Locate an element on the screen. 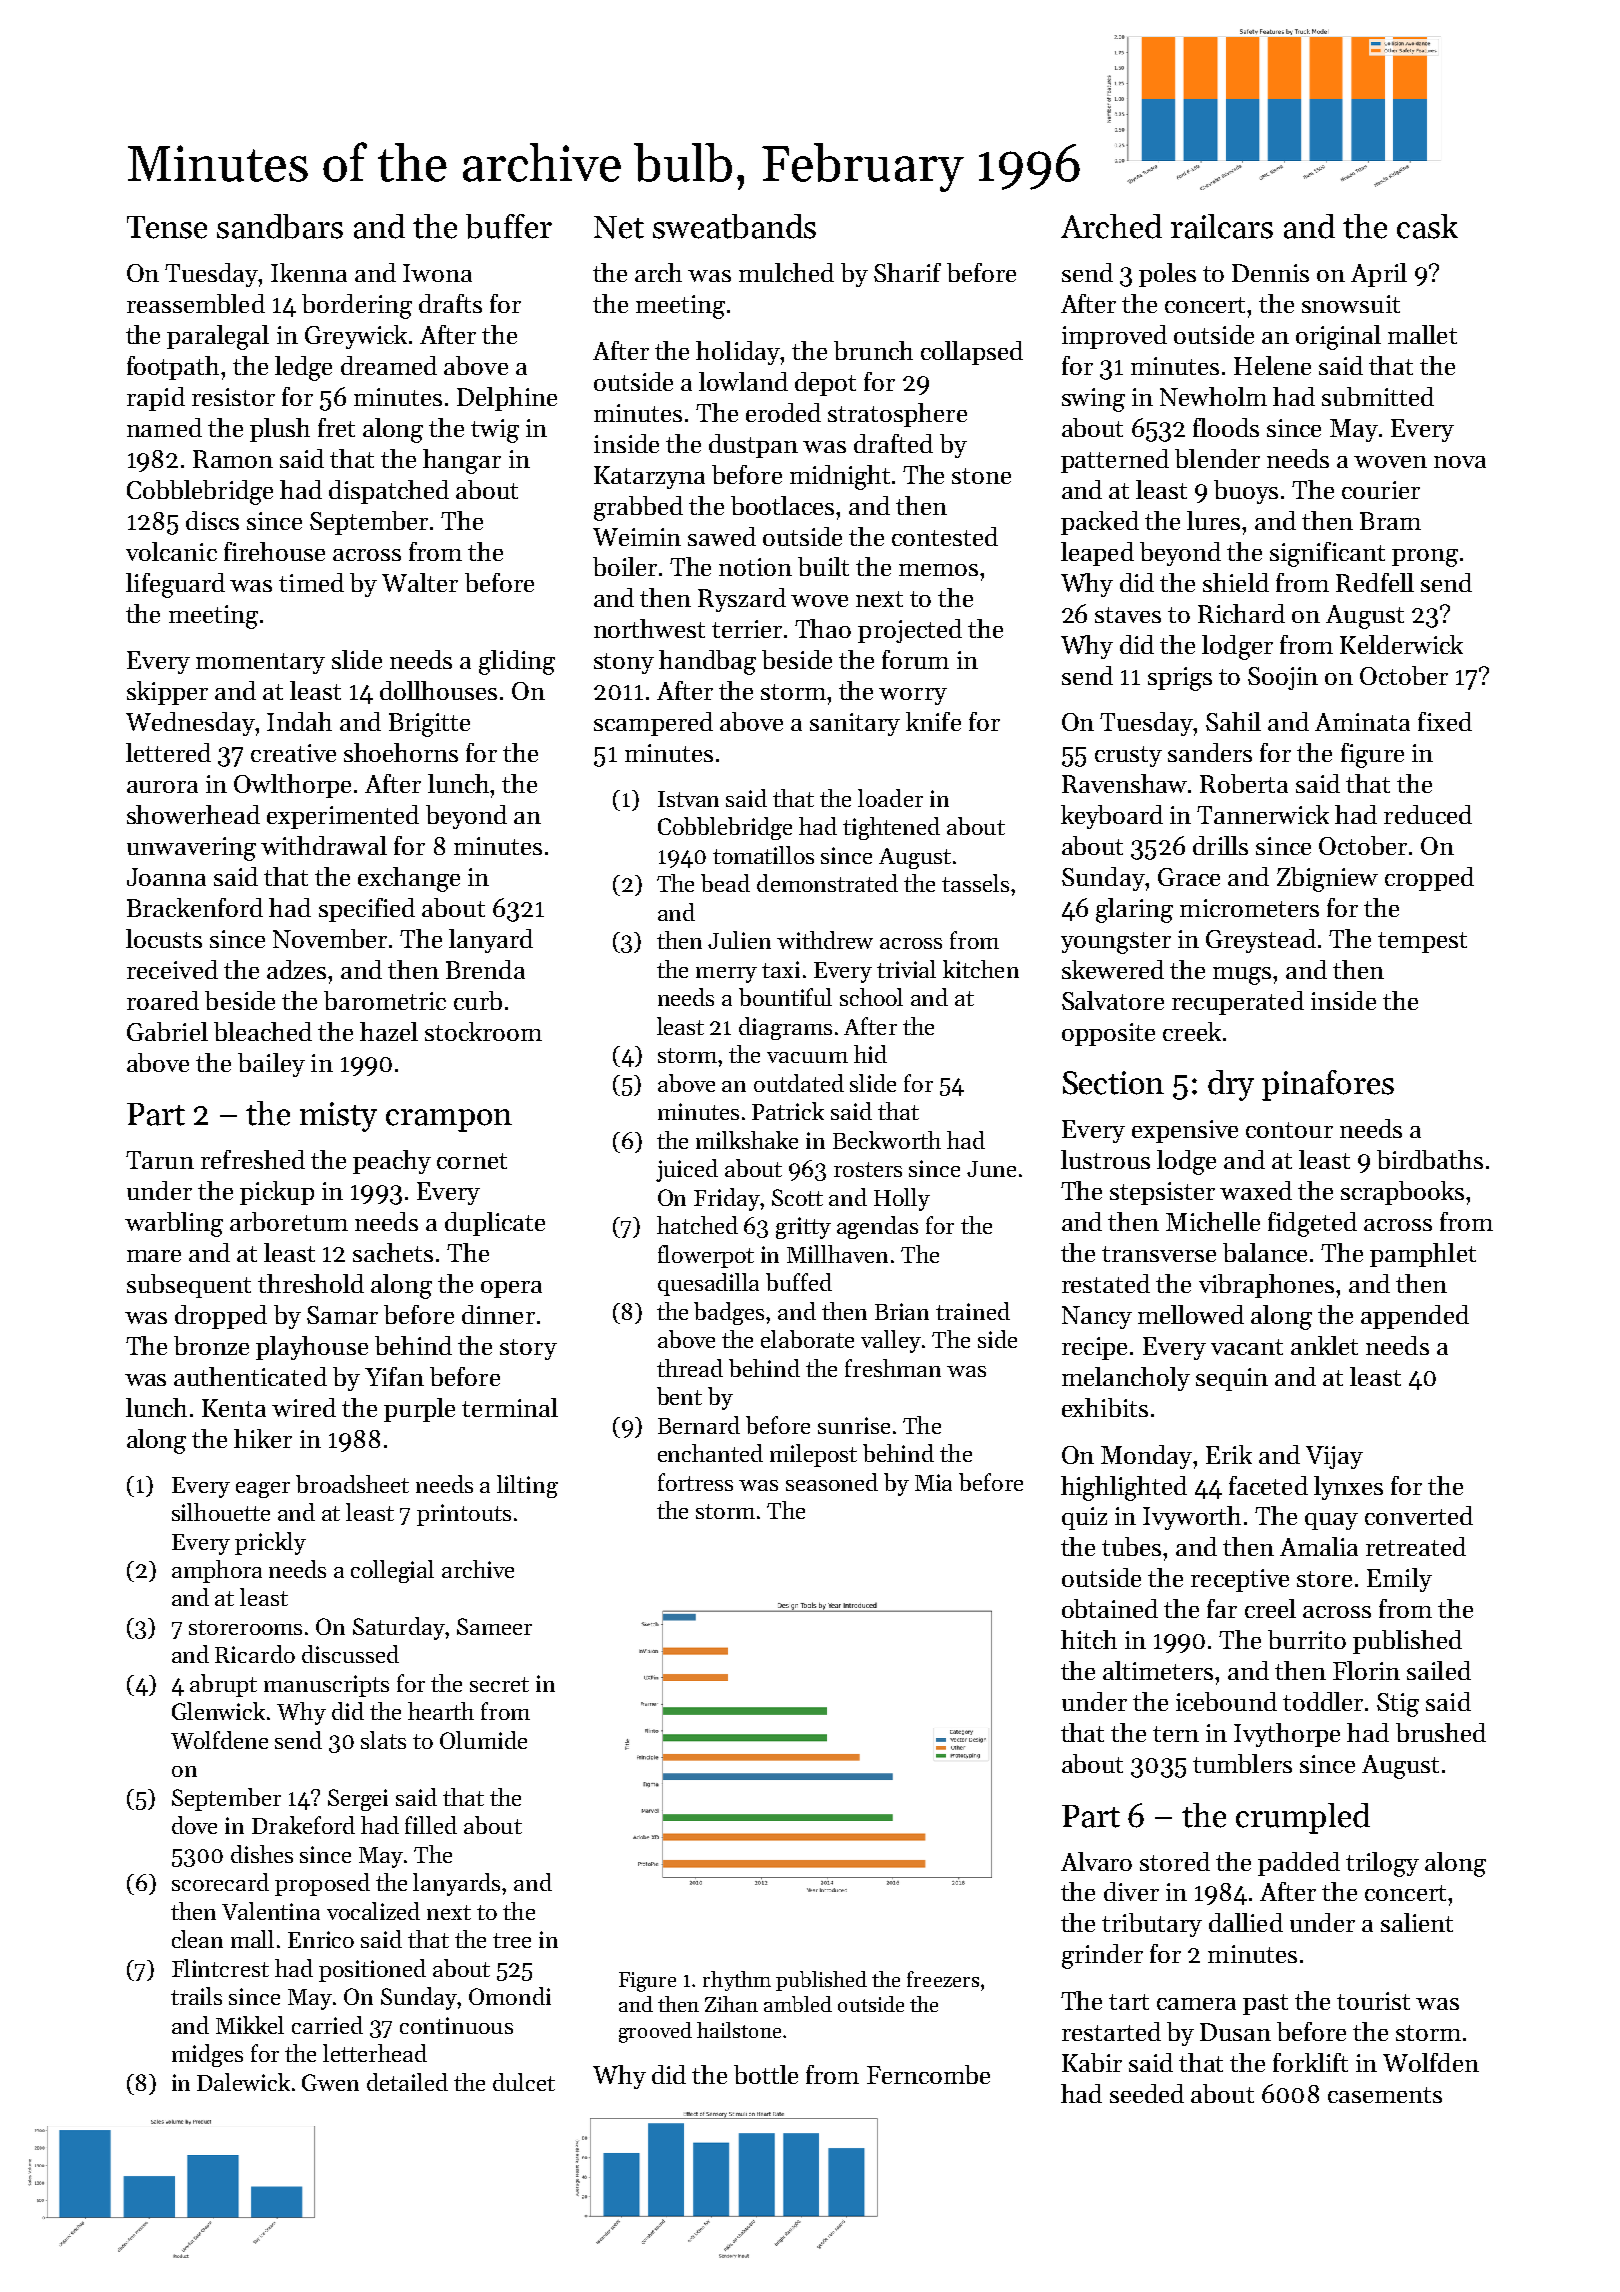 The image size is (1620, 2292). sanitary is located at coordinates (855, 724).
